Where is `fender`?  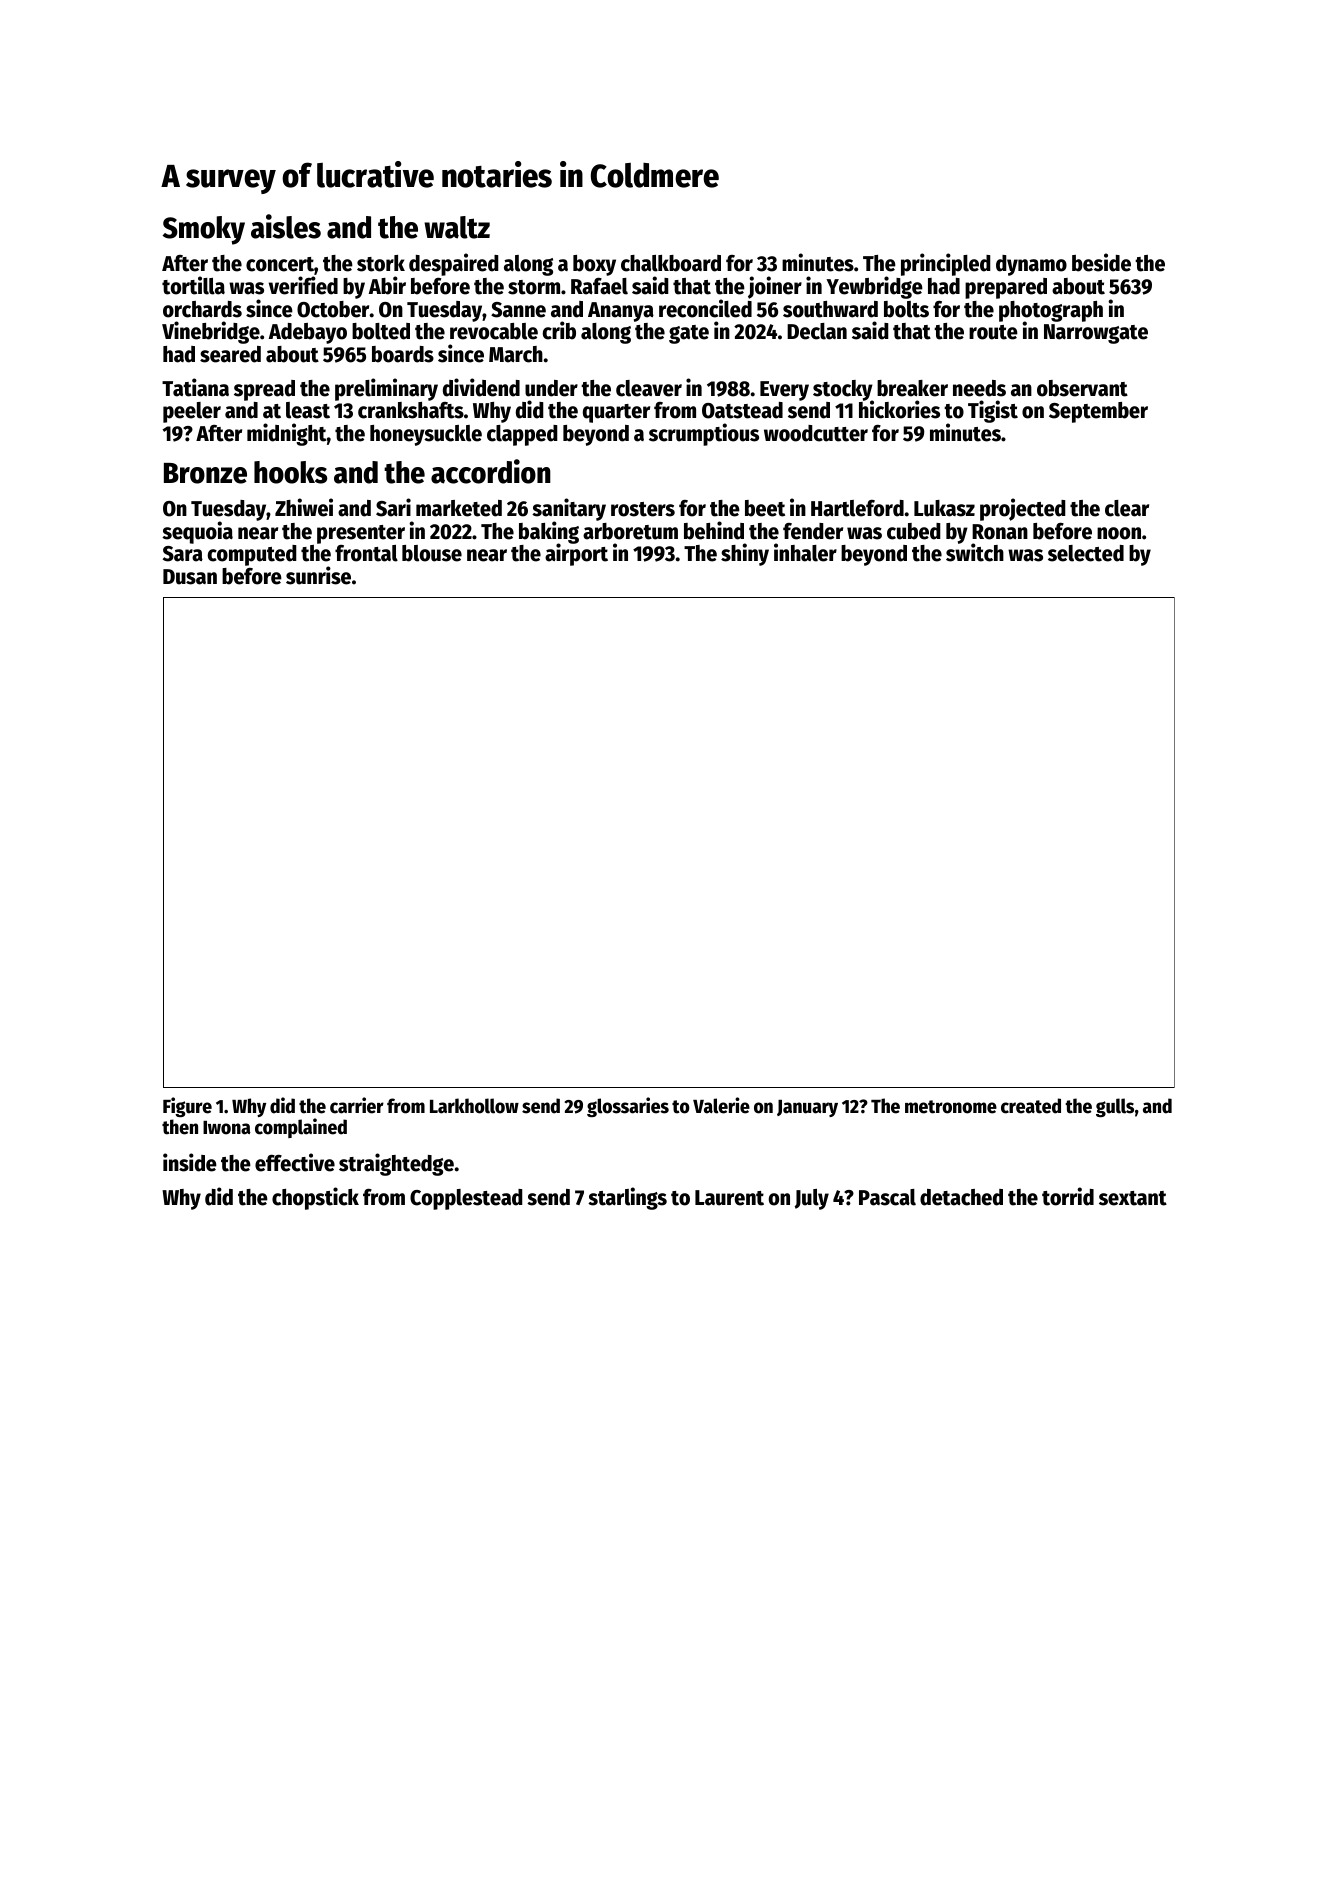
fender is located at coordinates (813, 531).
